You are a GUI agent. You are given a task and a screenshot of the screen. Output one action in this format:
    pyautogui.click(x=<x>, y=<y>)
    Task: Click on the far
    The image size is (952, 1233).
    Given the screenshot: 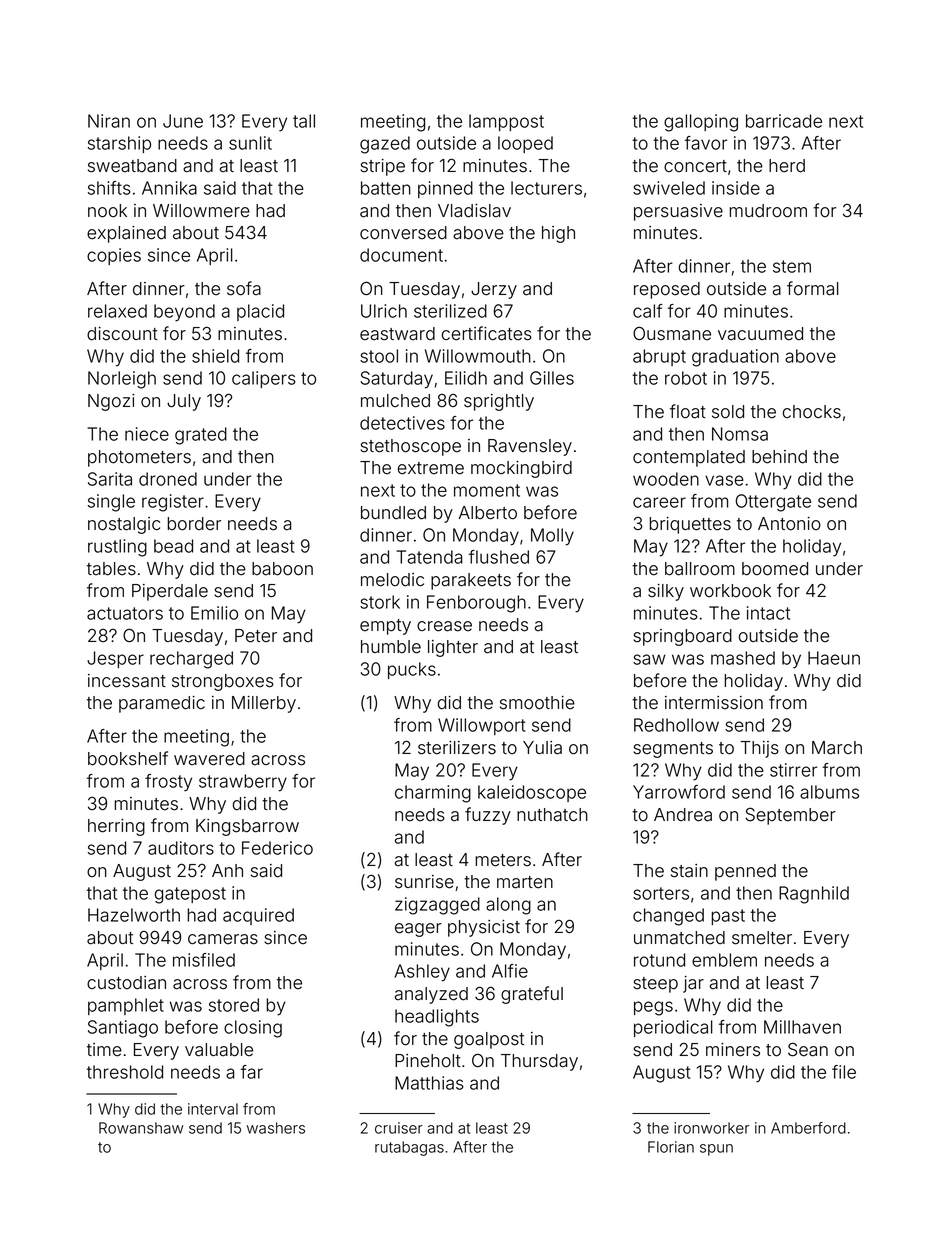 What is the action you would take?
    pyautogui.click(x=252, y=1072)
